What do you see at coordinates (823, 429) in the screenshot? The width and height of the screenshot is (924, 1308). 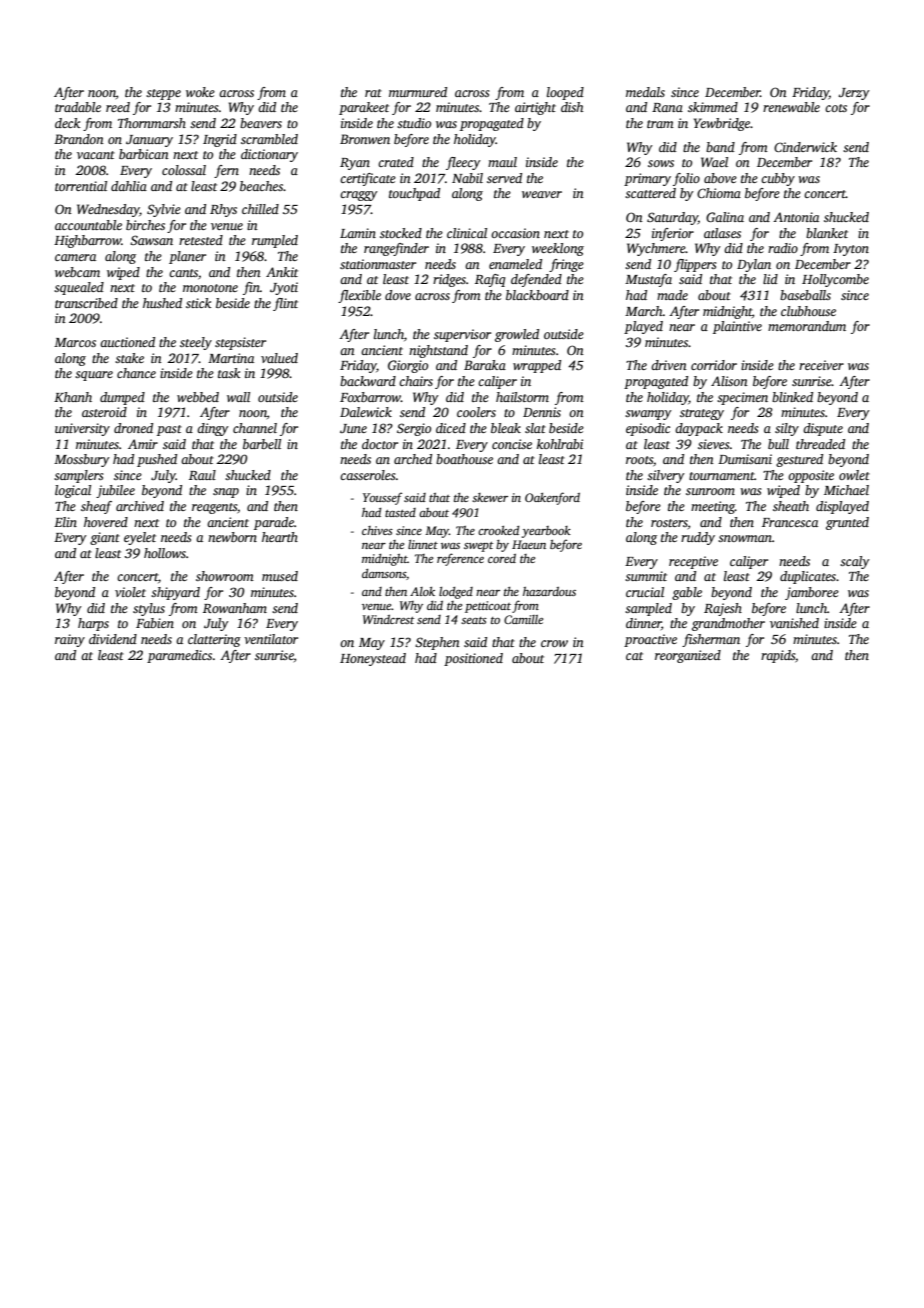 I see `dispute` at bounding box center [823, 429].
